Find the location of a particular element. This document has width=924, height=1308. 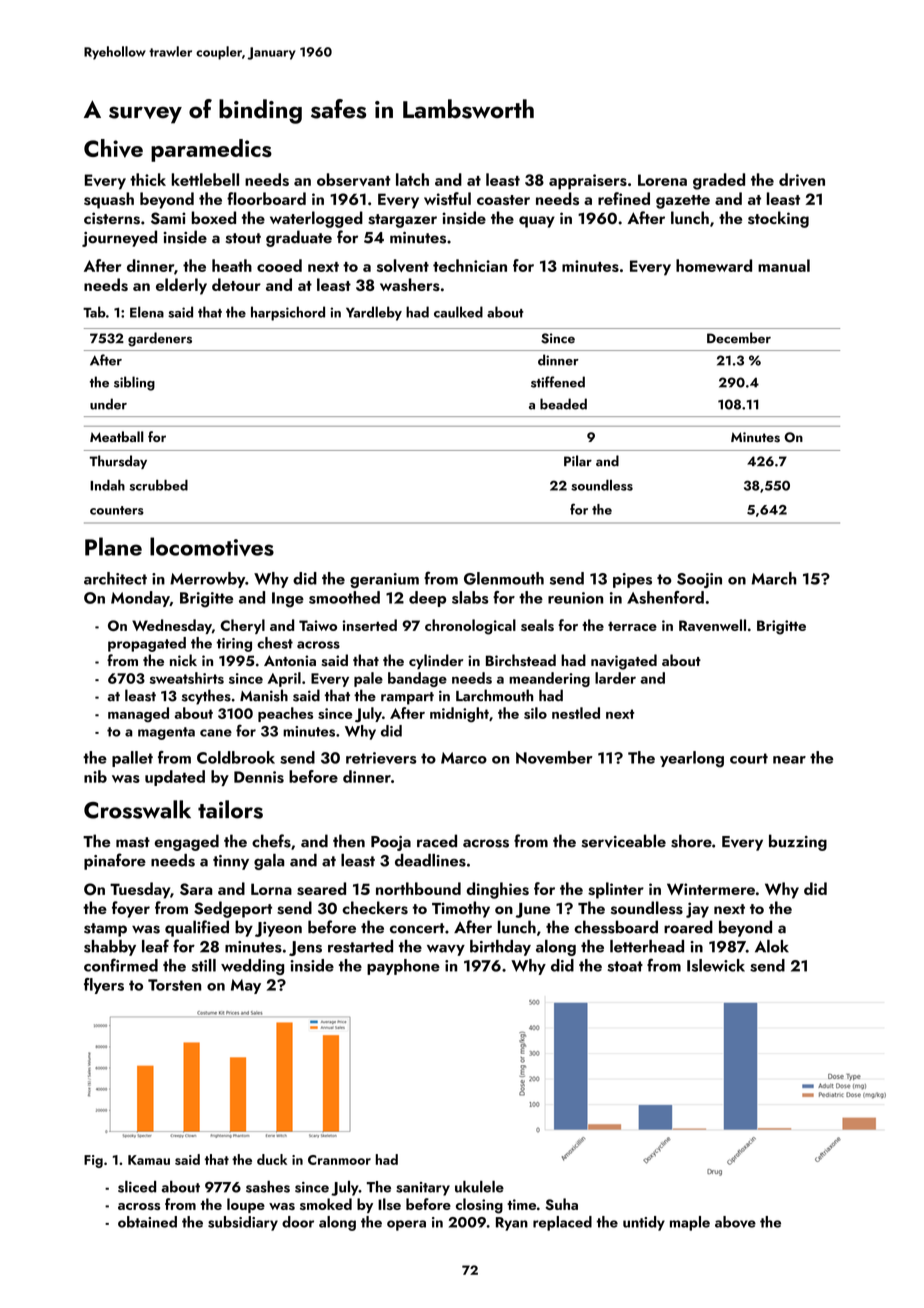

appraisers is located at coordinates (588, 182).
